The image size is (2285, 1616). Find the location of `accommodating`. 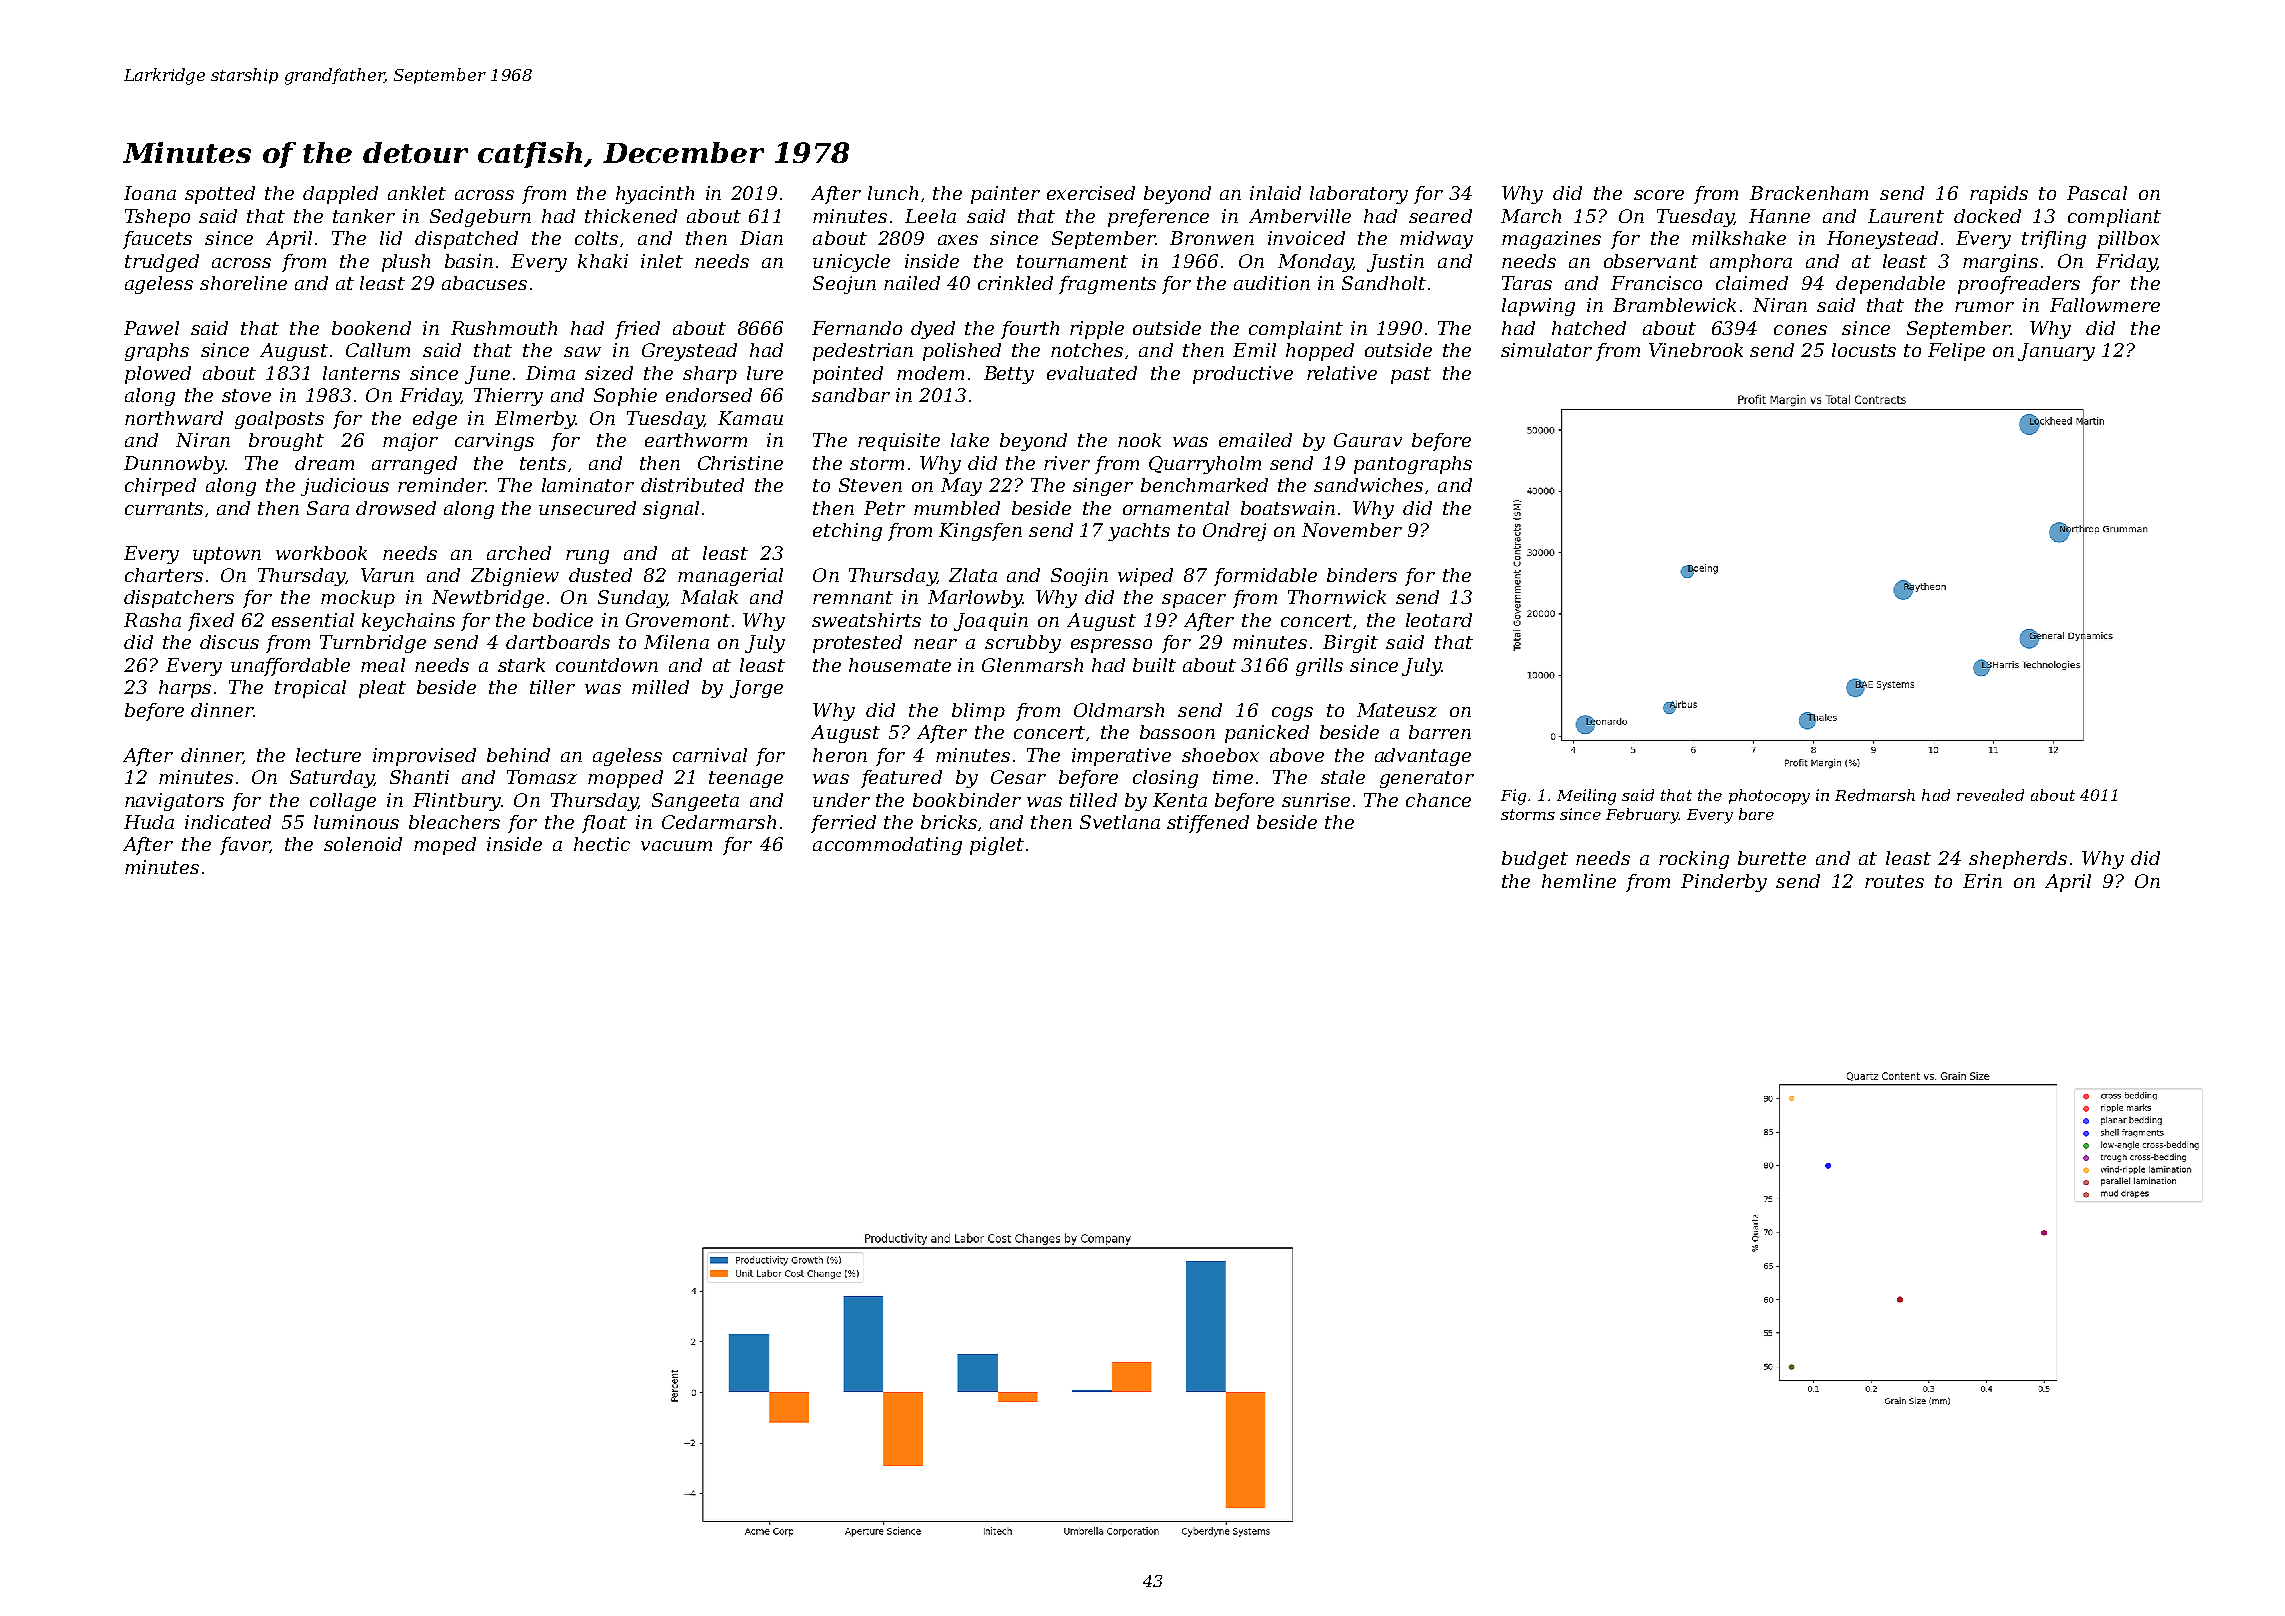

accommodating is located at coordinates (887, 846).
